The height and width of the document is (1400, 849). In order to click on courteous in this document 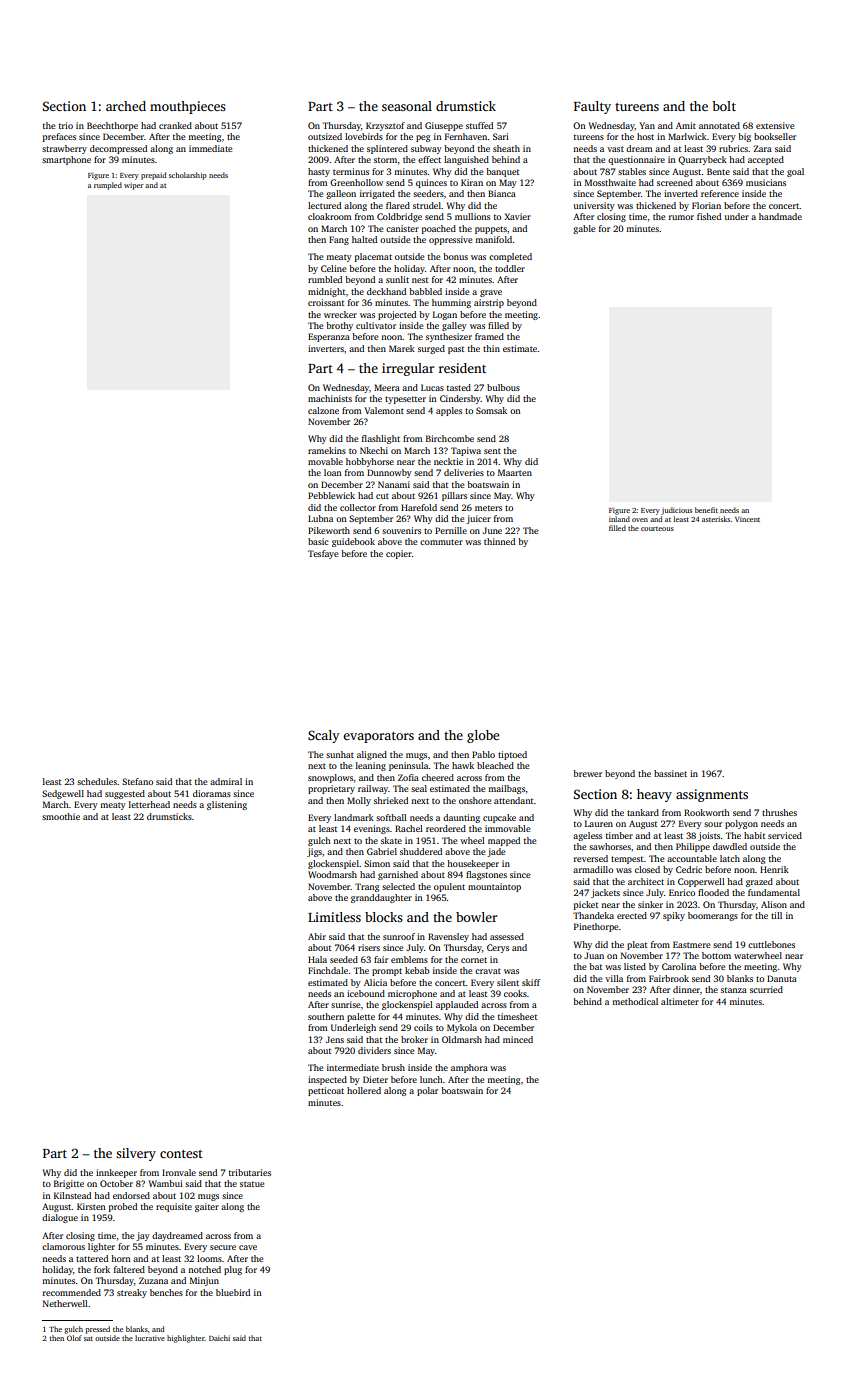, I will do `click(657, 529)`.
